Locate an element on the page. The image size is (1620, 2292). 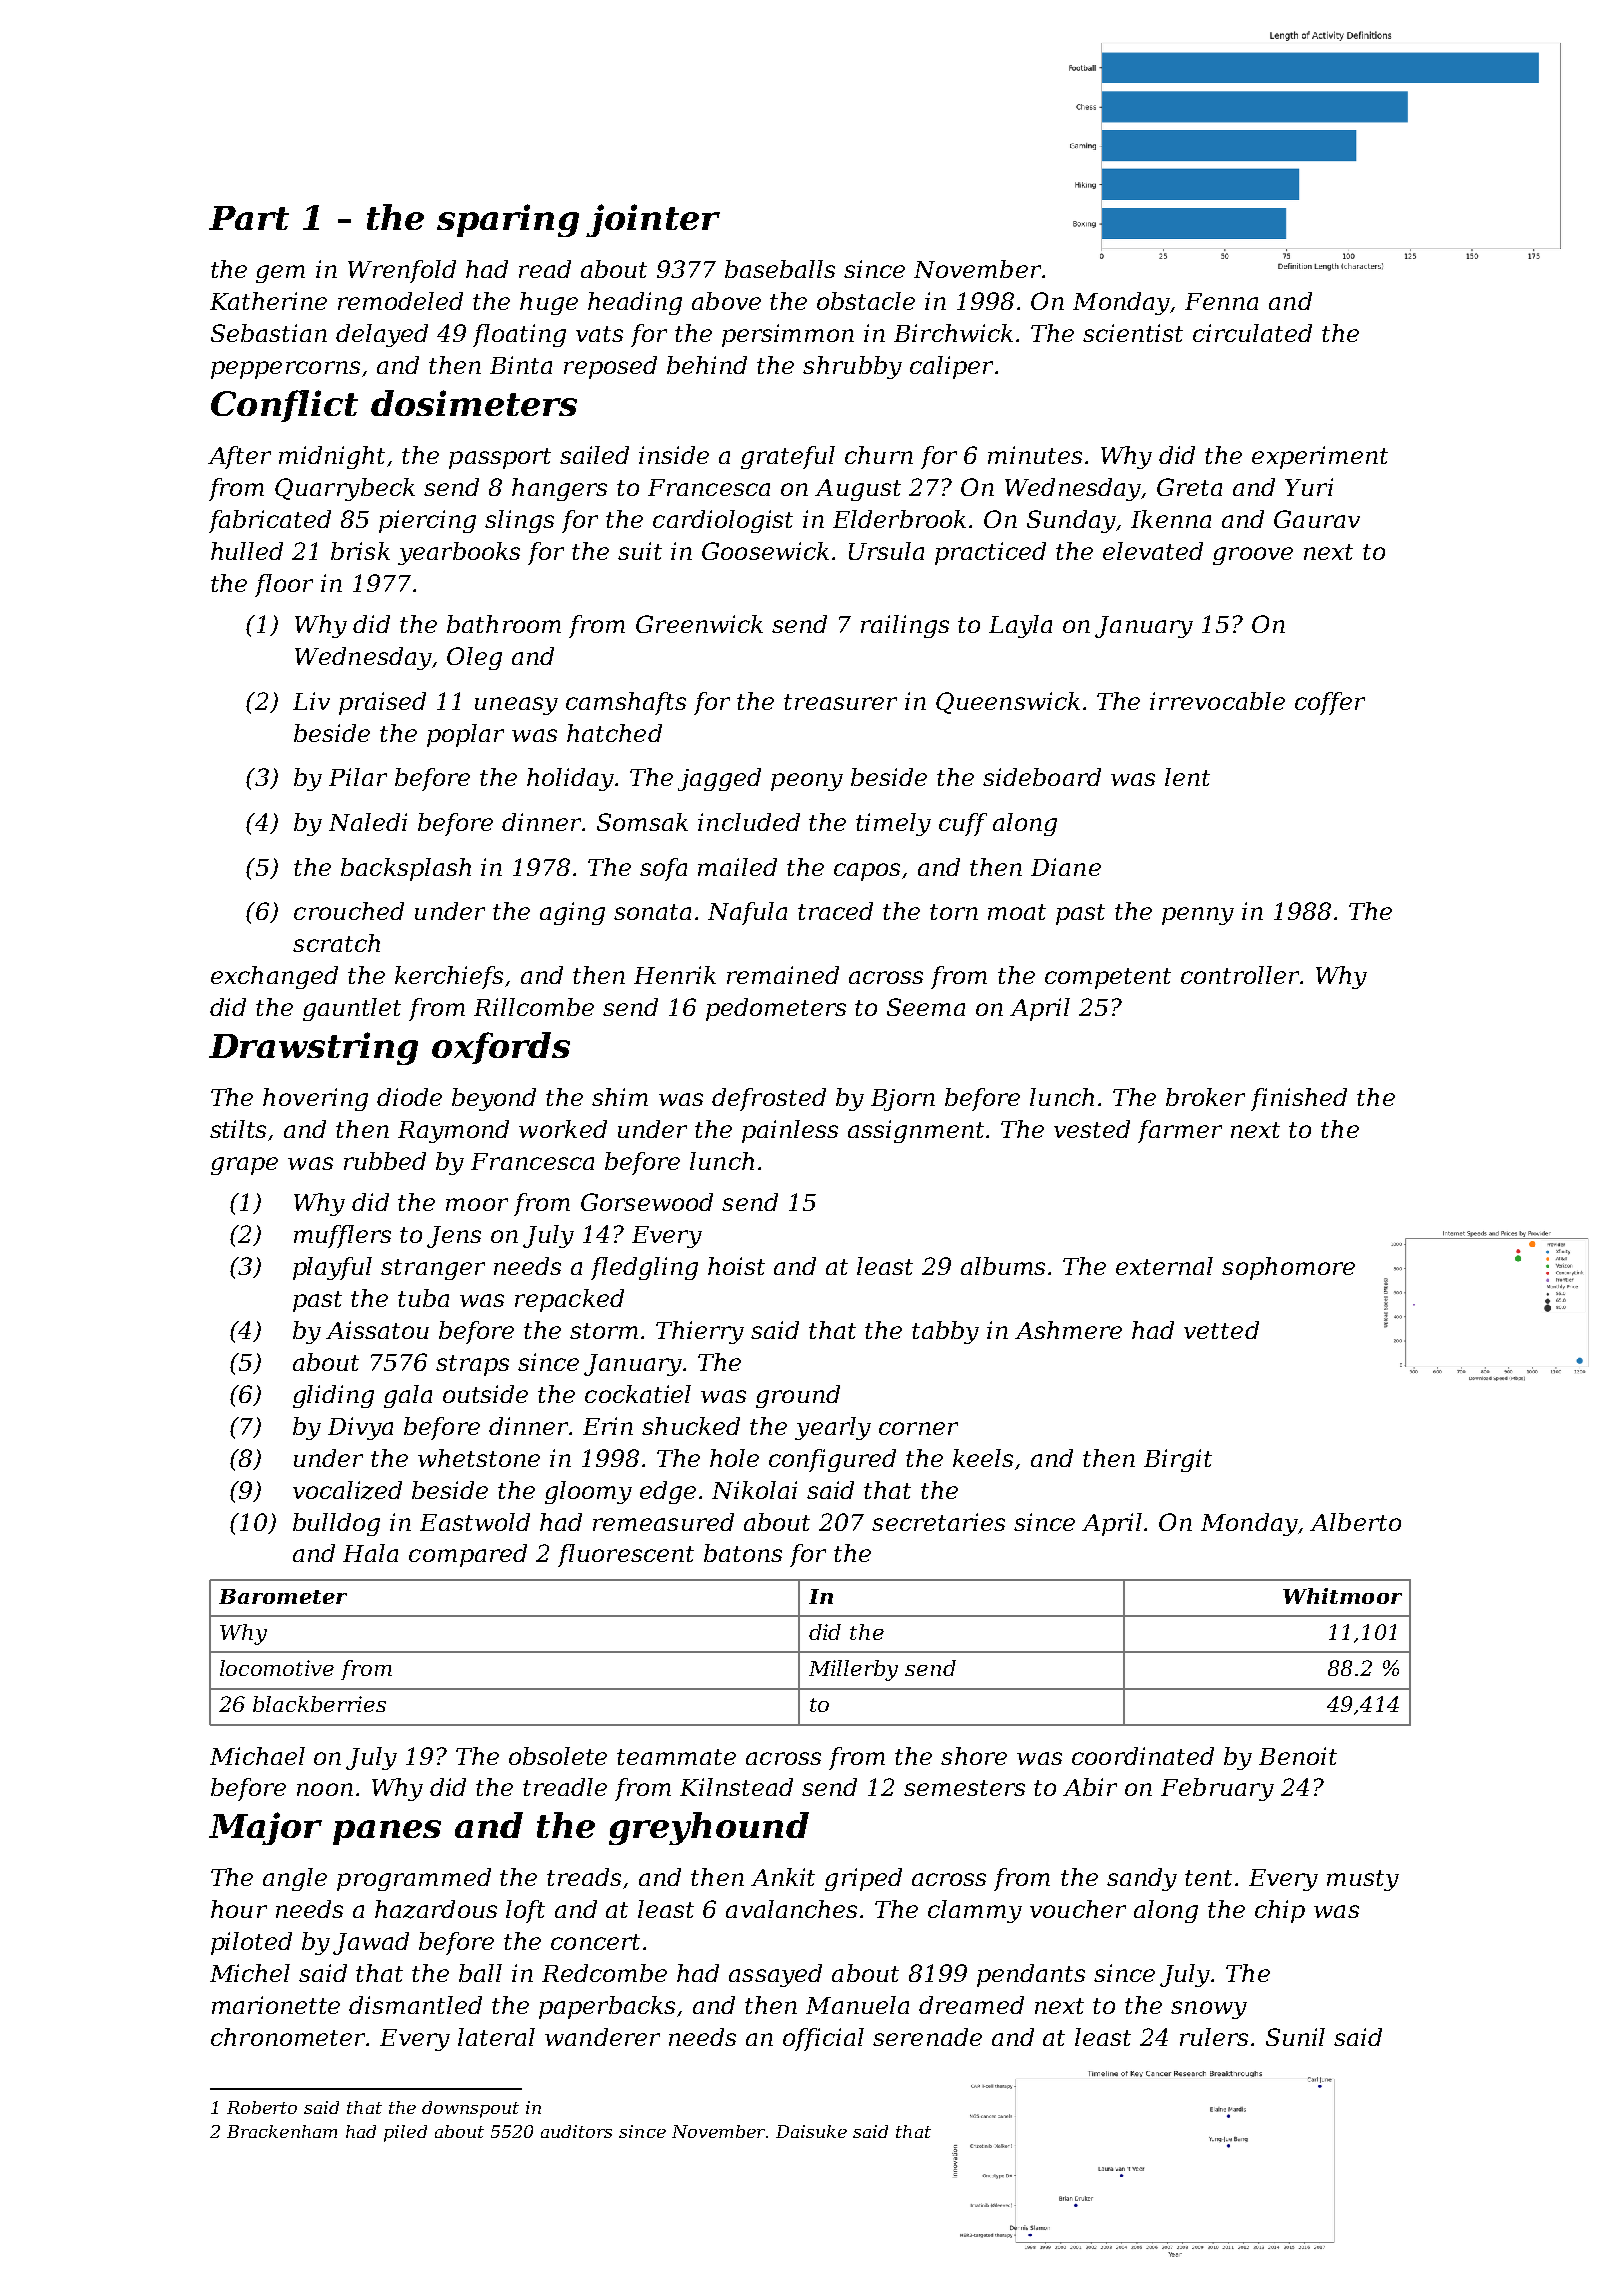
included is located at coordinates (749, 822).
